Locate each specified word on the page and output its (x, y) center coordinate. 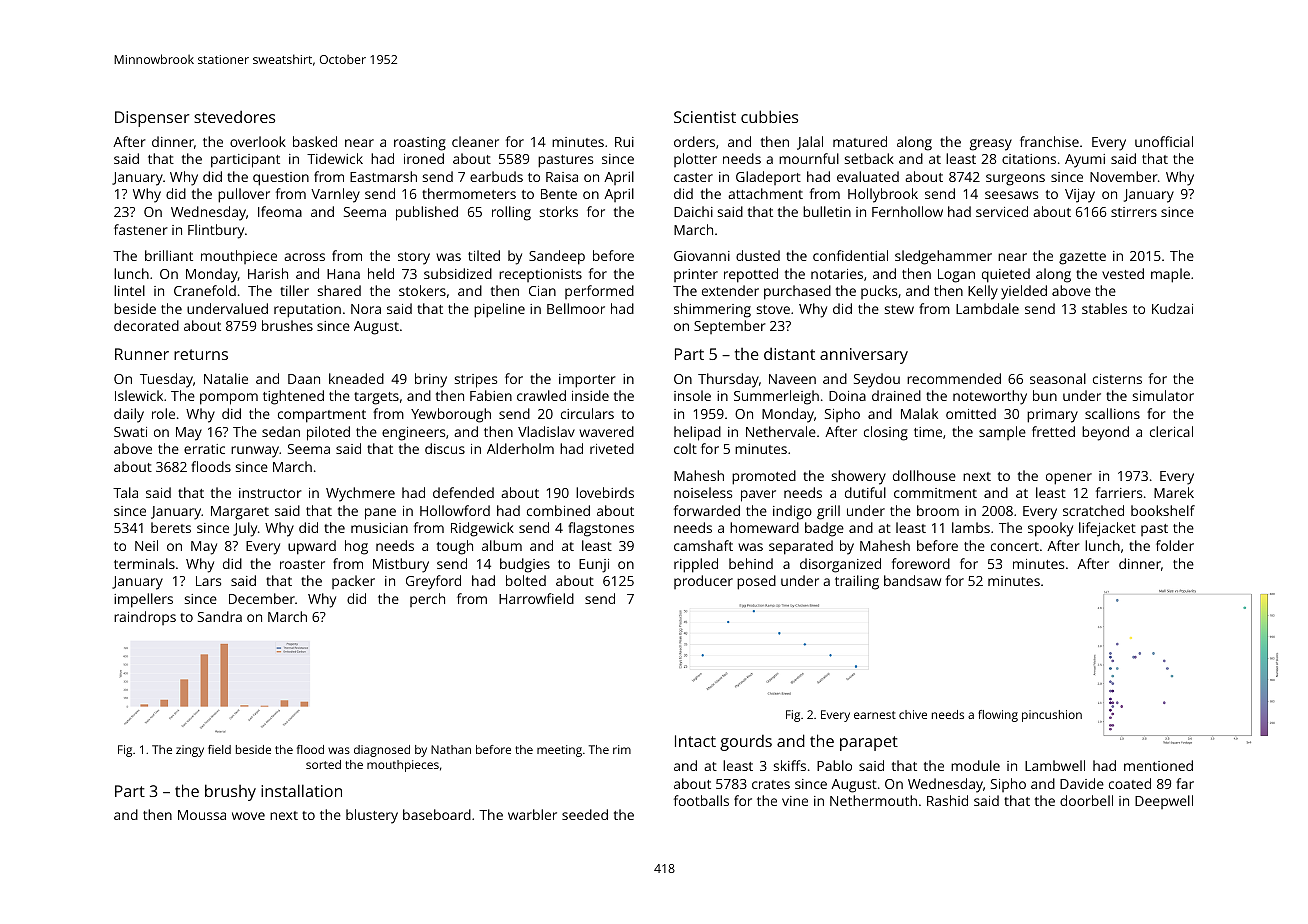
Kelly (983, 292)
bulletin (827, 211)
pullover (244, 195)
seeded (585, 814)
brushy (230, 792)
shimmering (712, 310)
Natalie (226, 378)
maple (1170, 275)
